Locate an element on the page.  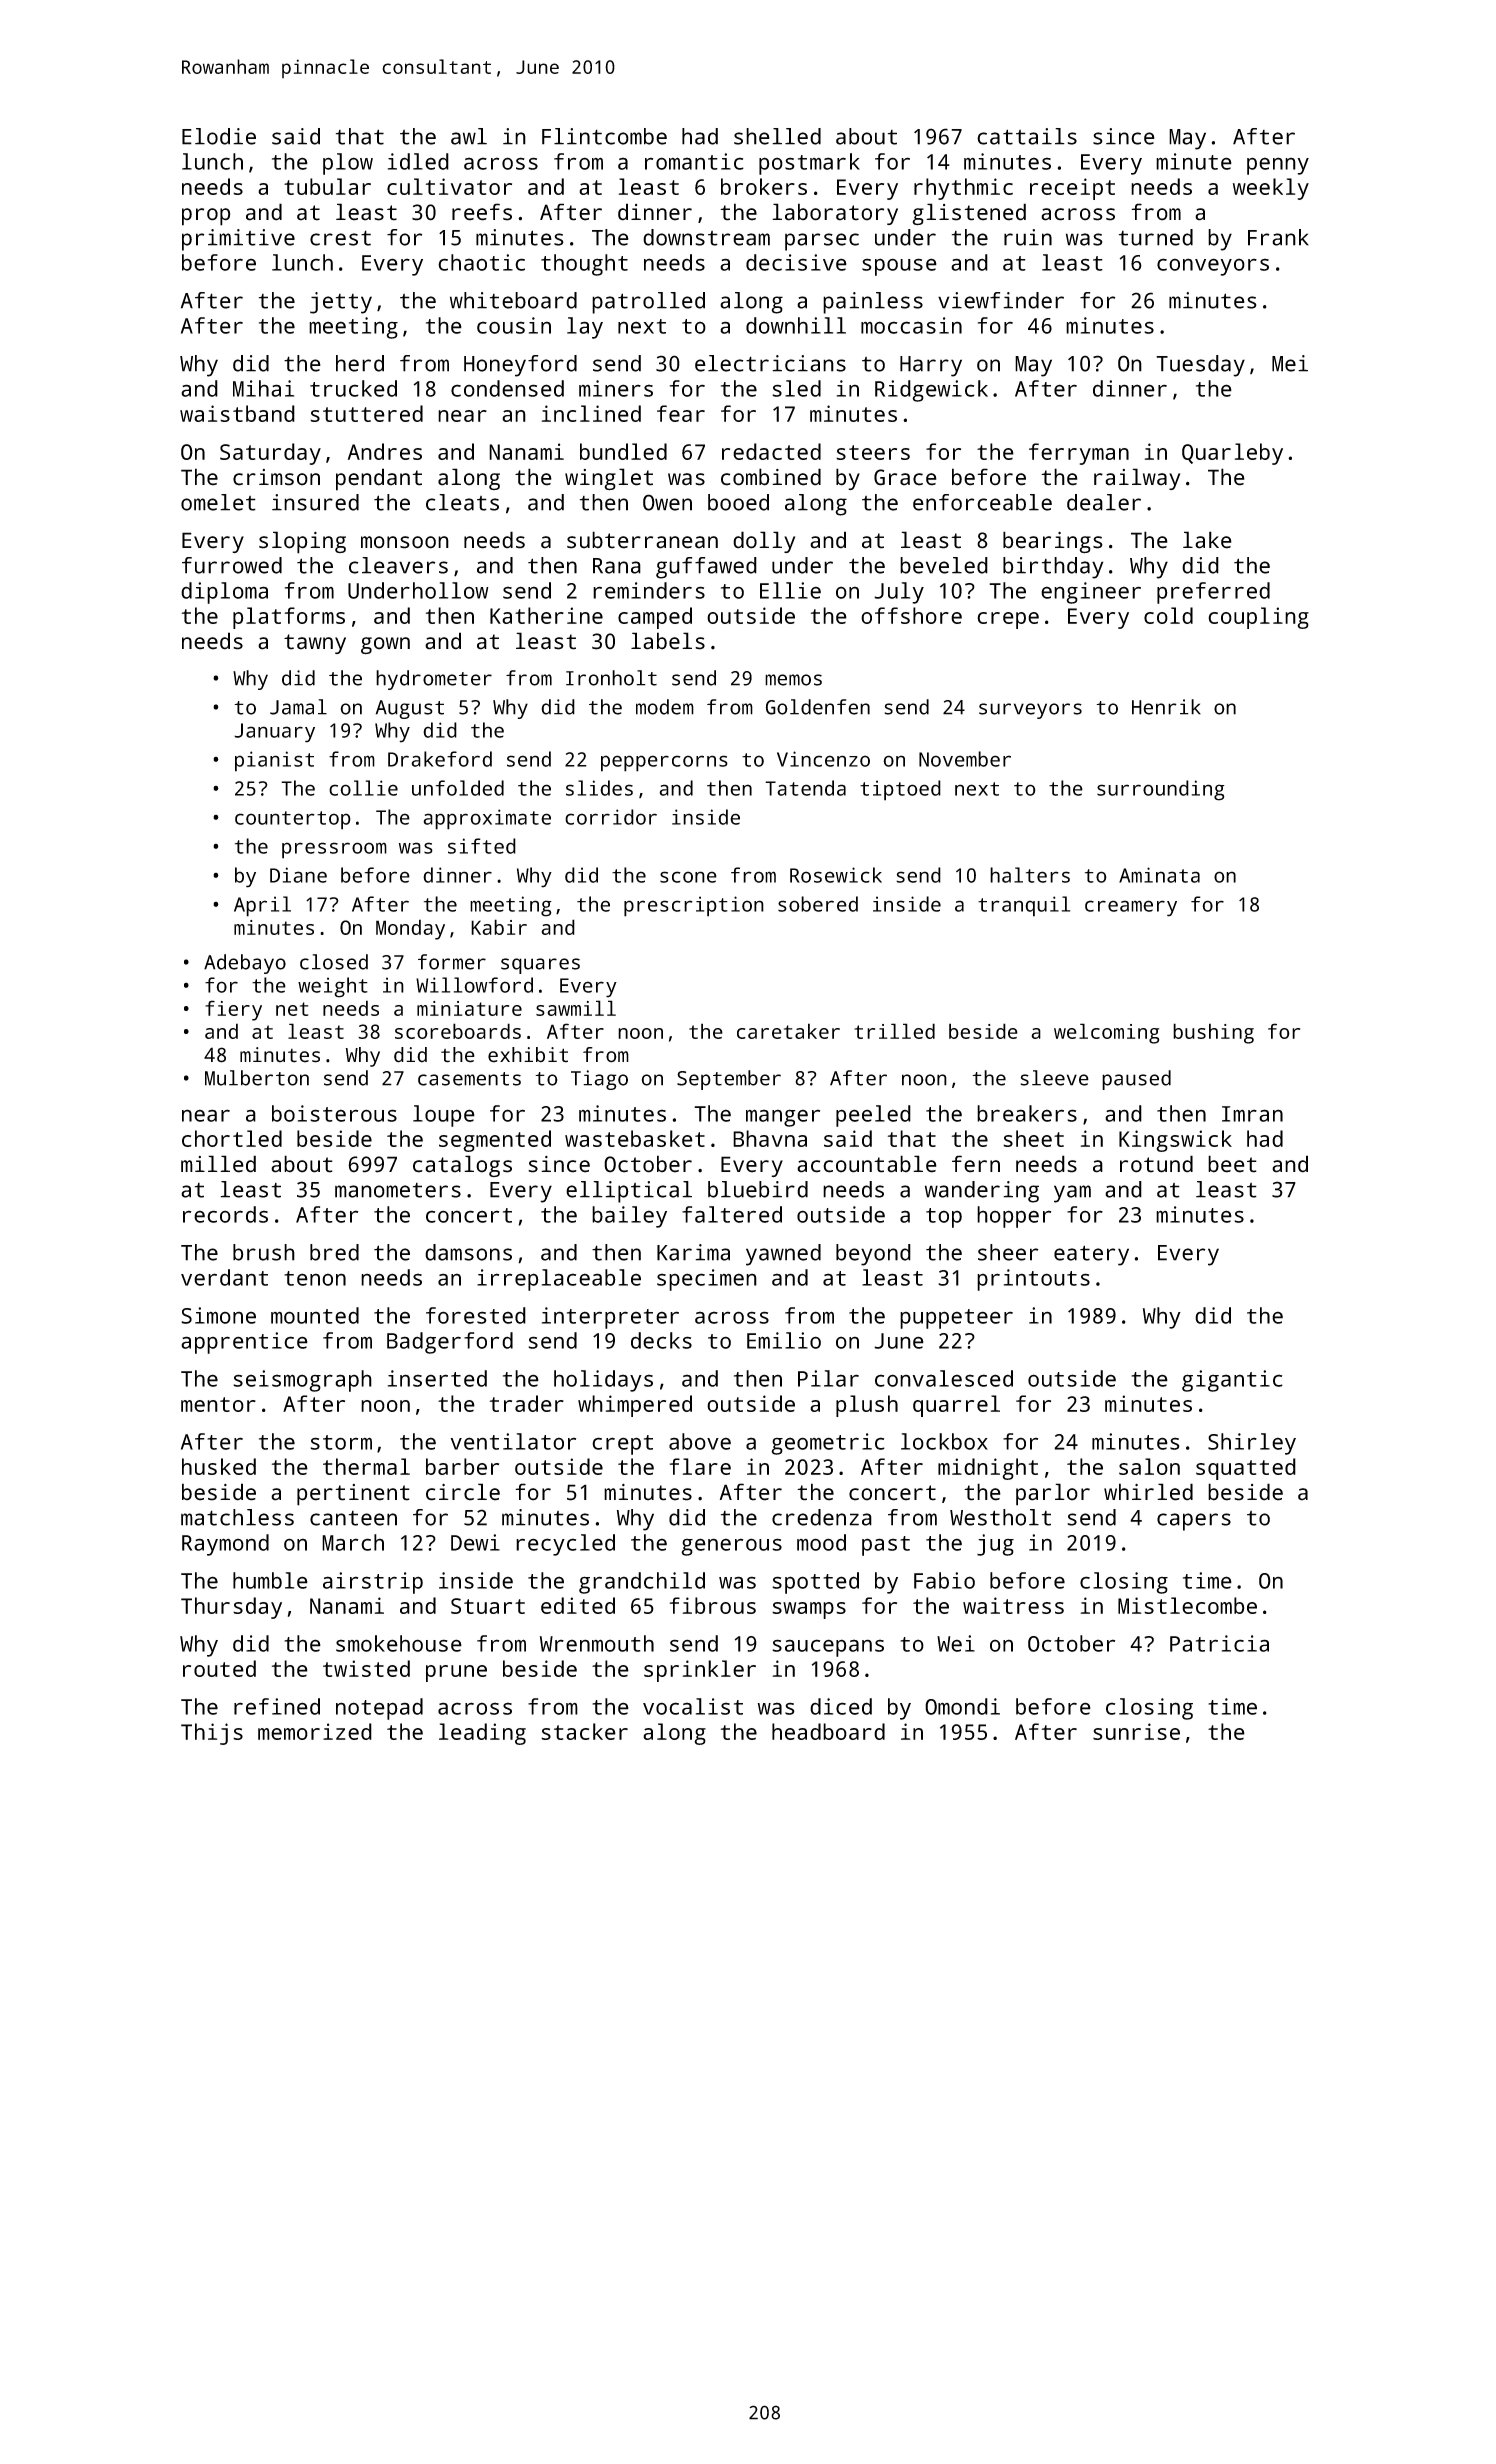
Frank is located at coordinates (1278, 237).
